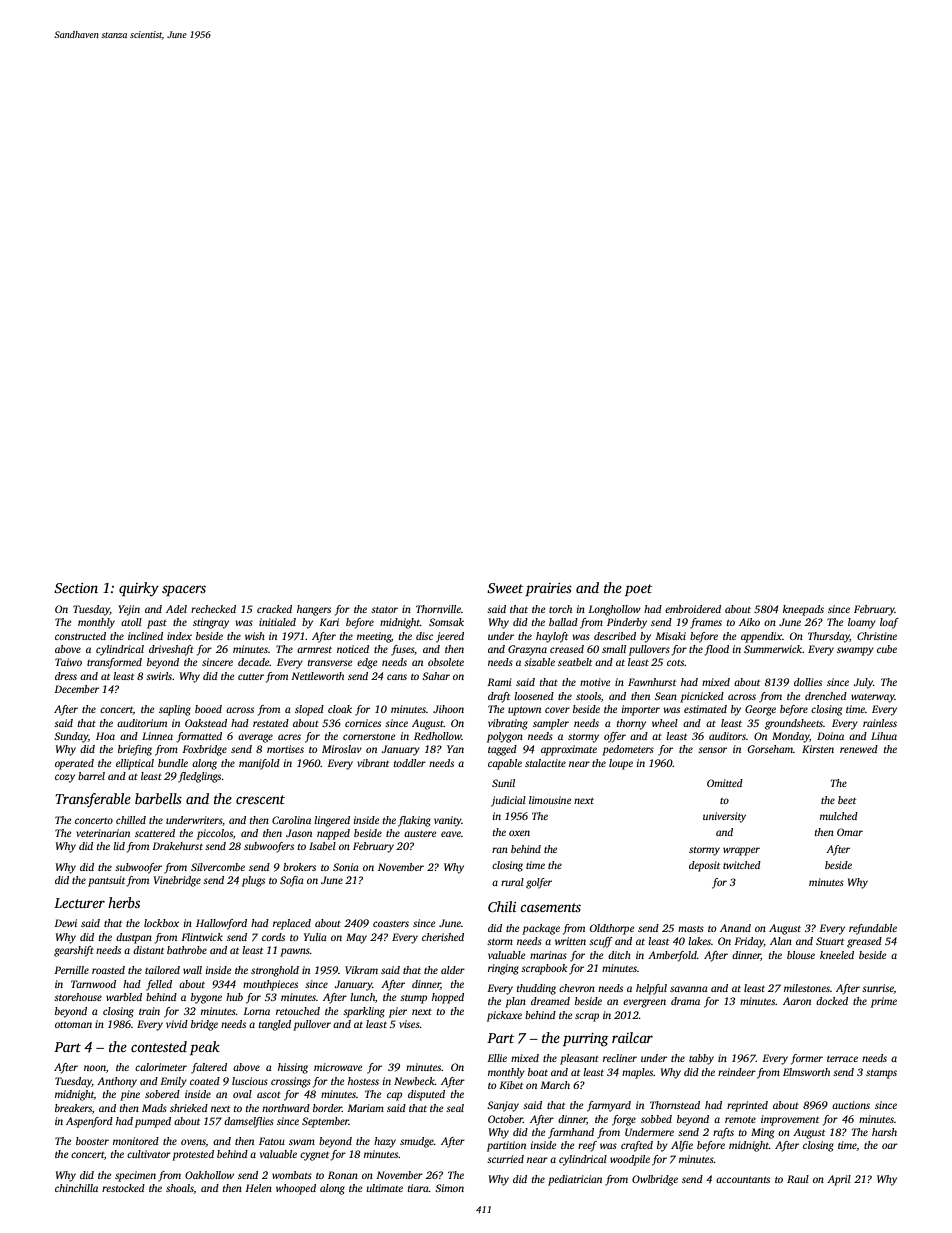  I want to click on twitched, so click(742, 865).
